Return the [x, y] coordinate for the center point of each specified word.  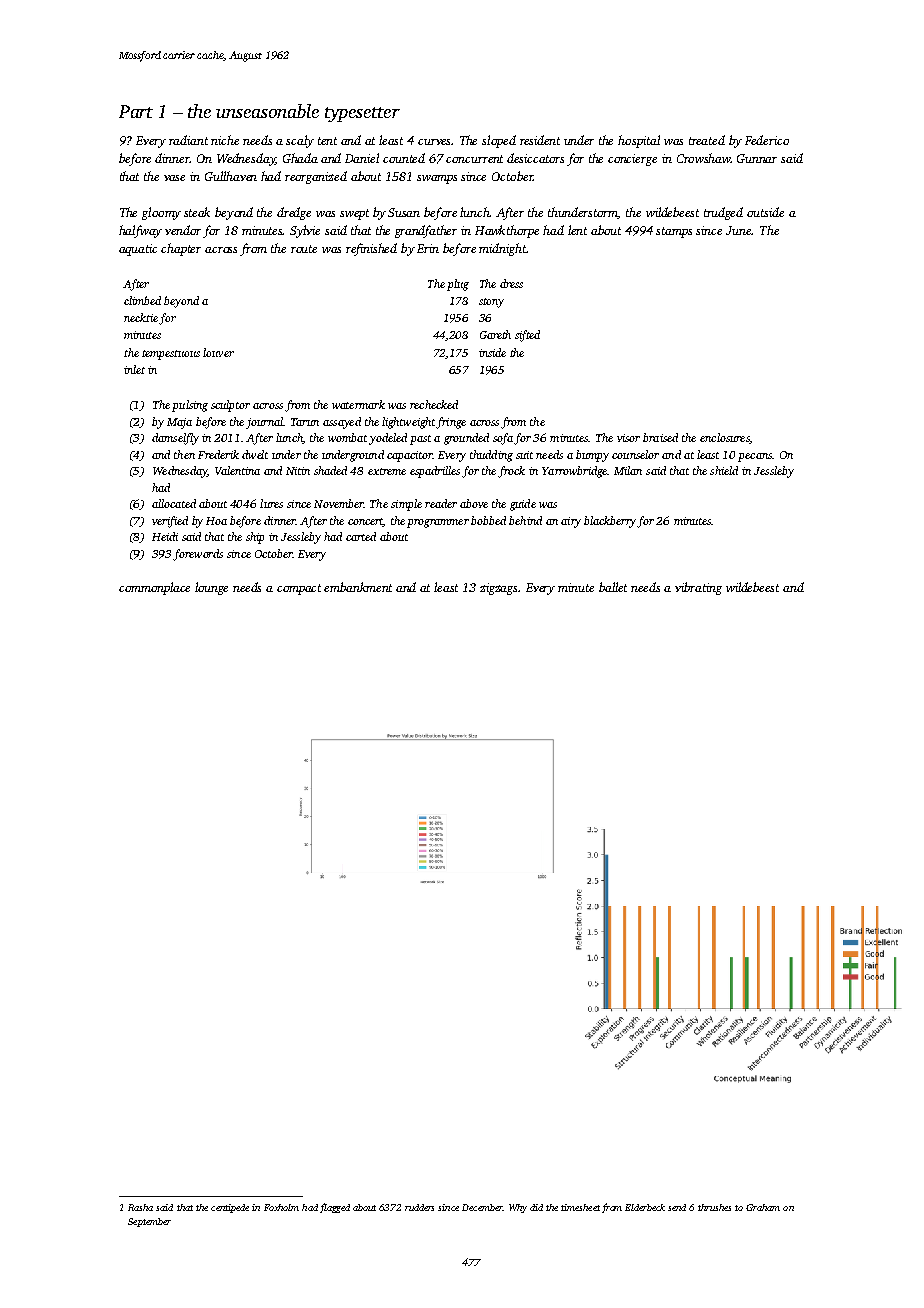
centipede [230, 1208]
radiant [188, 140]
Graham [763, 1207]
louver [218, 352]
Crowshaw [703, 158]
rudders [419, 1207]
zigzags [498, 589]
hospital [639, 141]
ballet [613, 587]
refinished [371, 249]
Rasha [140, 1207]
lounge [211, 588]
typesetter [362, 114]
